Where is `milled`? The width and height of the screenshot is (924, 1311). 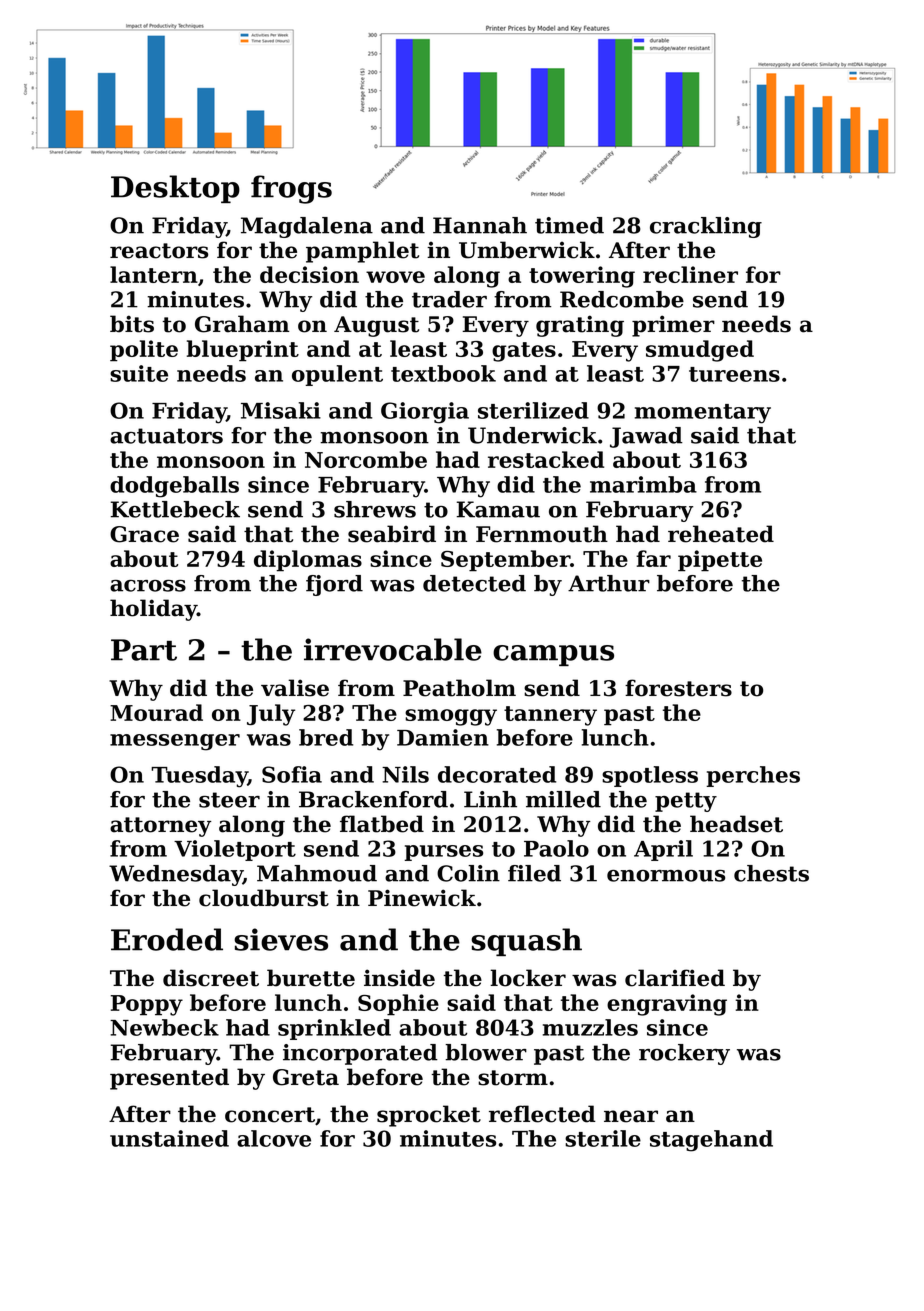
milled is located at coordinates (563, 799).
